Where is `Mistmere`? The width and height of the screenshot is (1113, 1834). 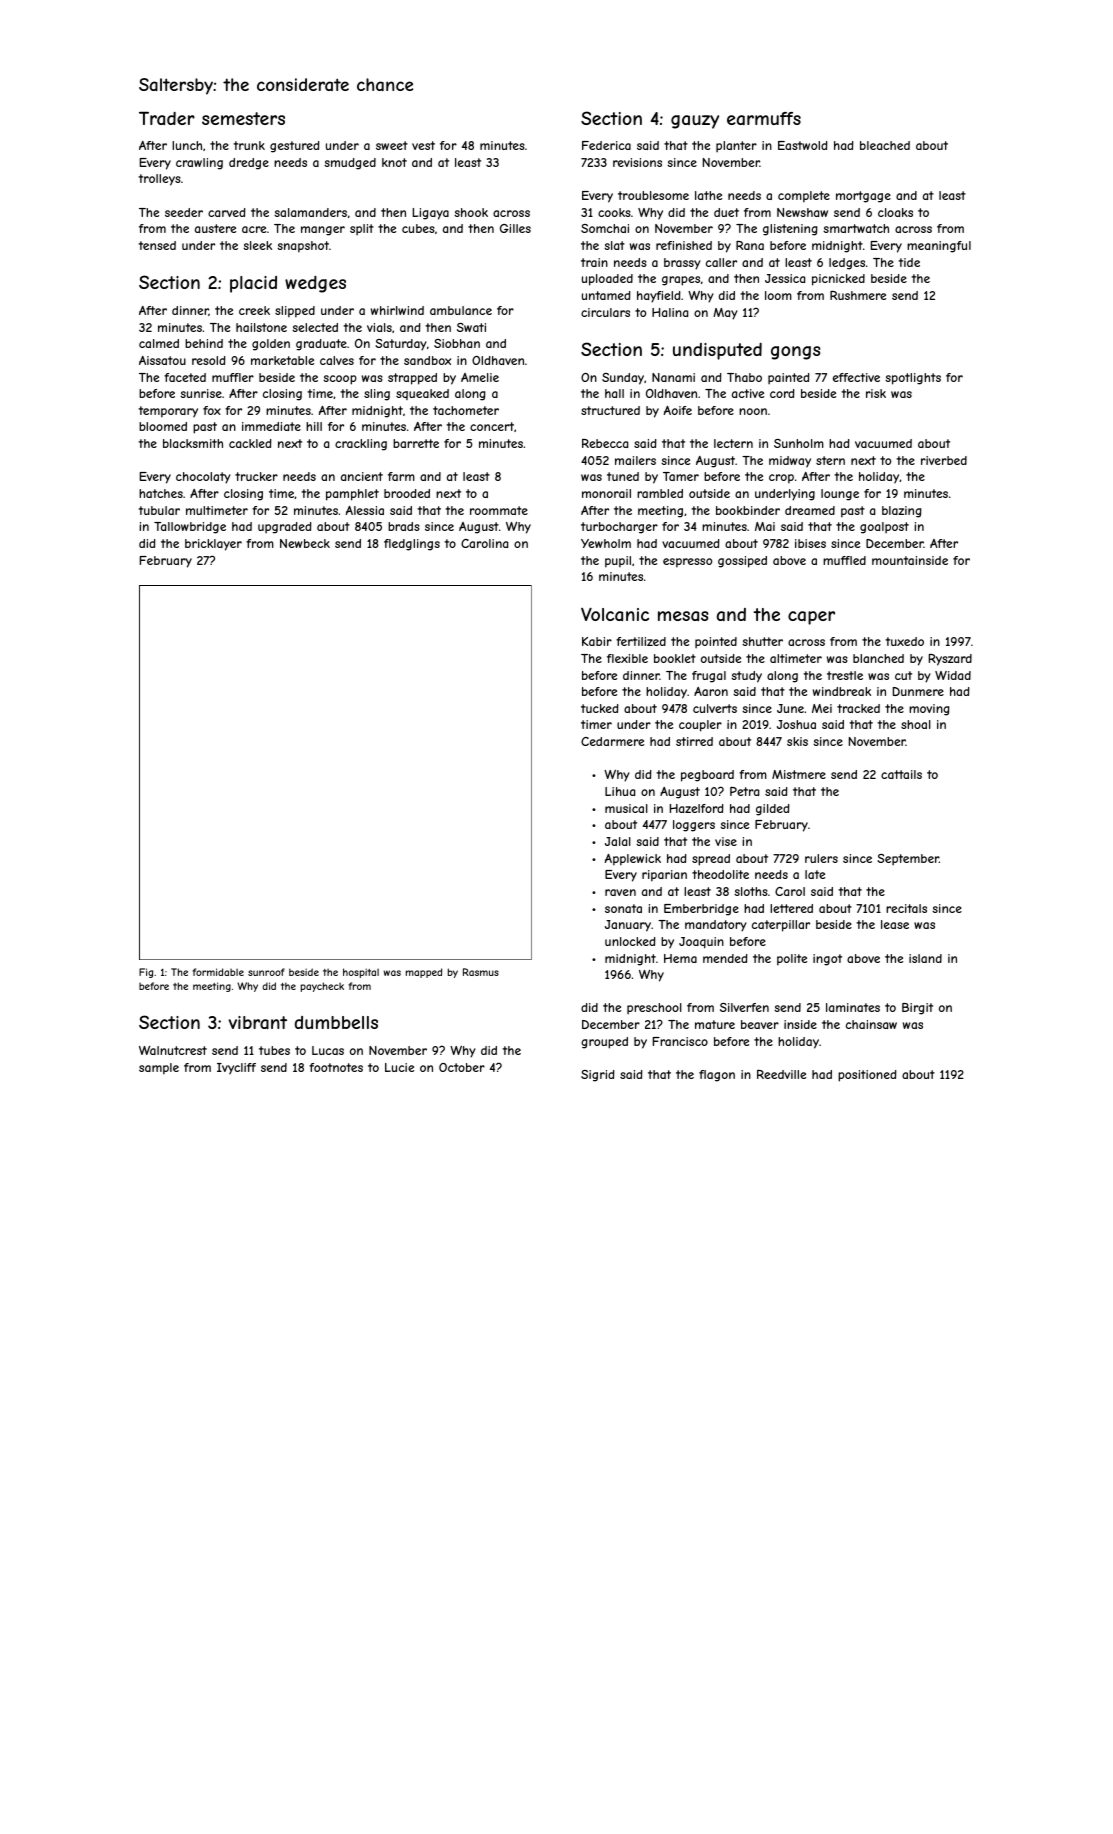 Mistmere is located at coordinates (799, 774).
